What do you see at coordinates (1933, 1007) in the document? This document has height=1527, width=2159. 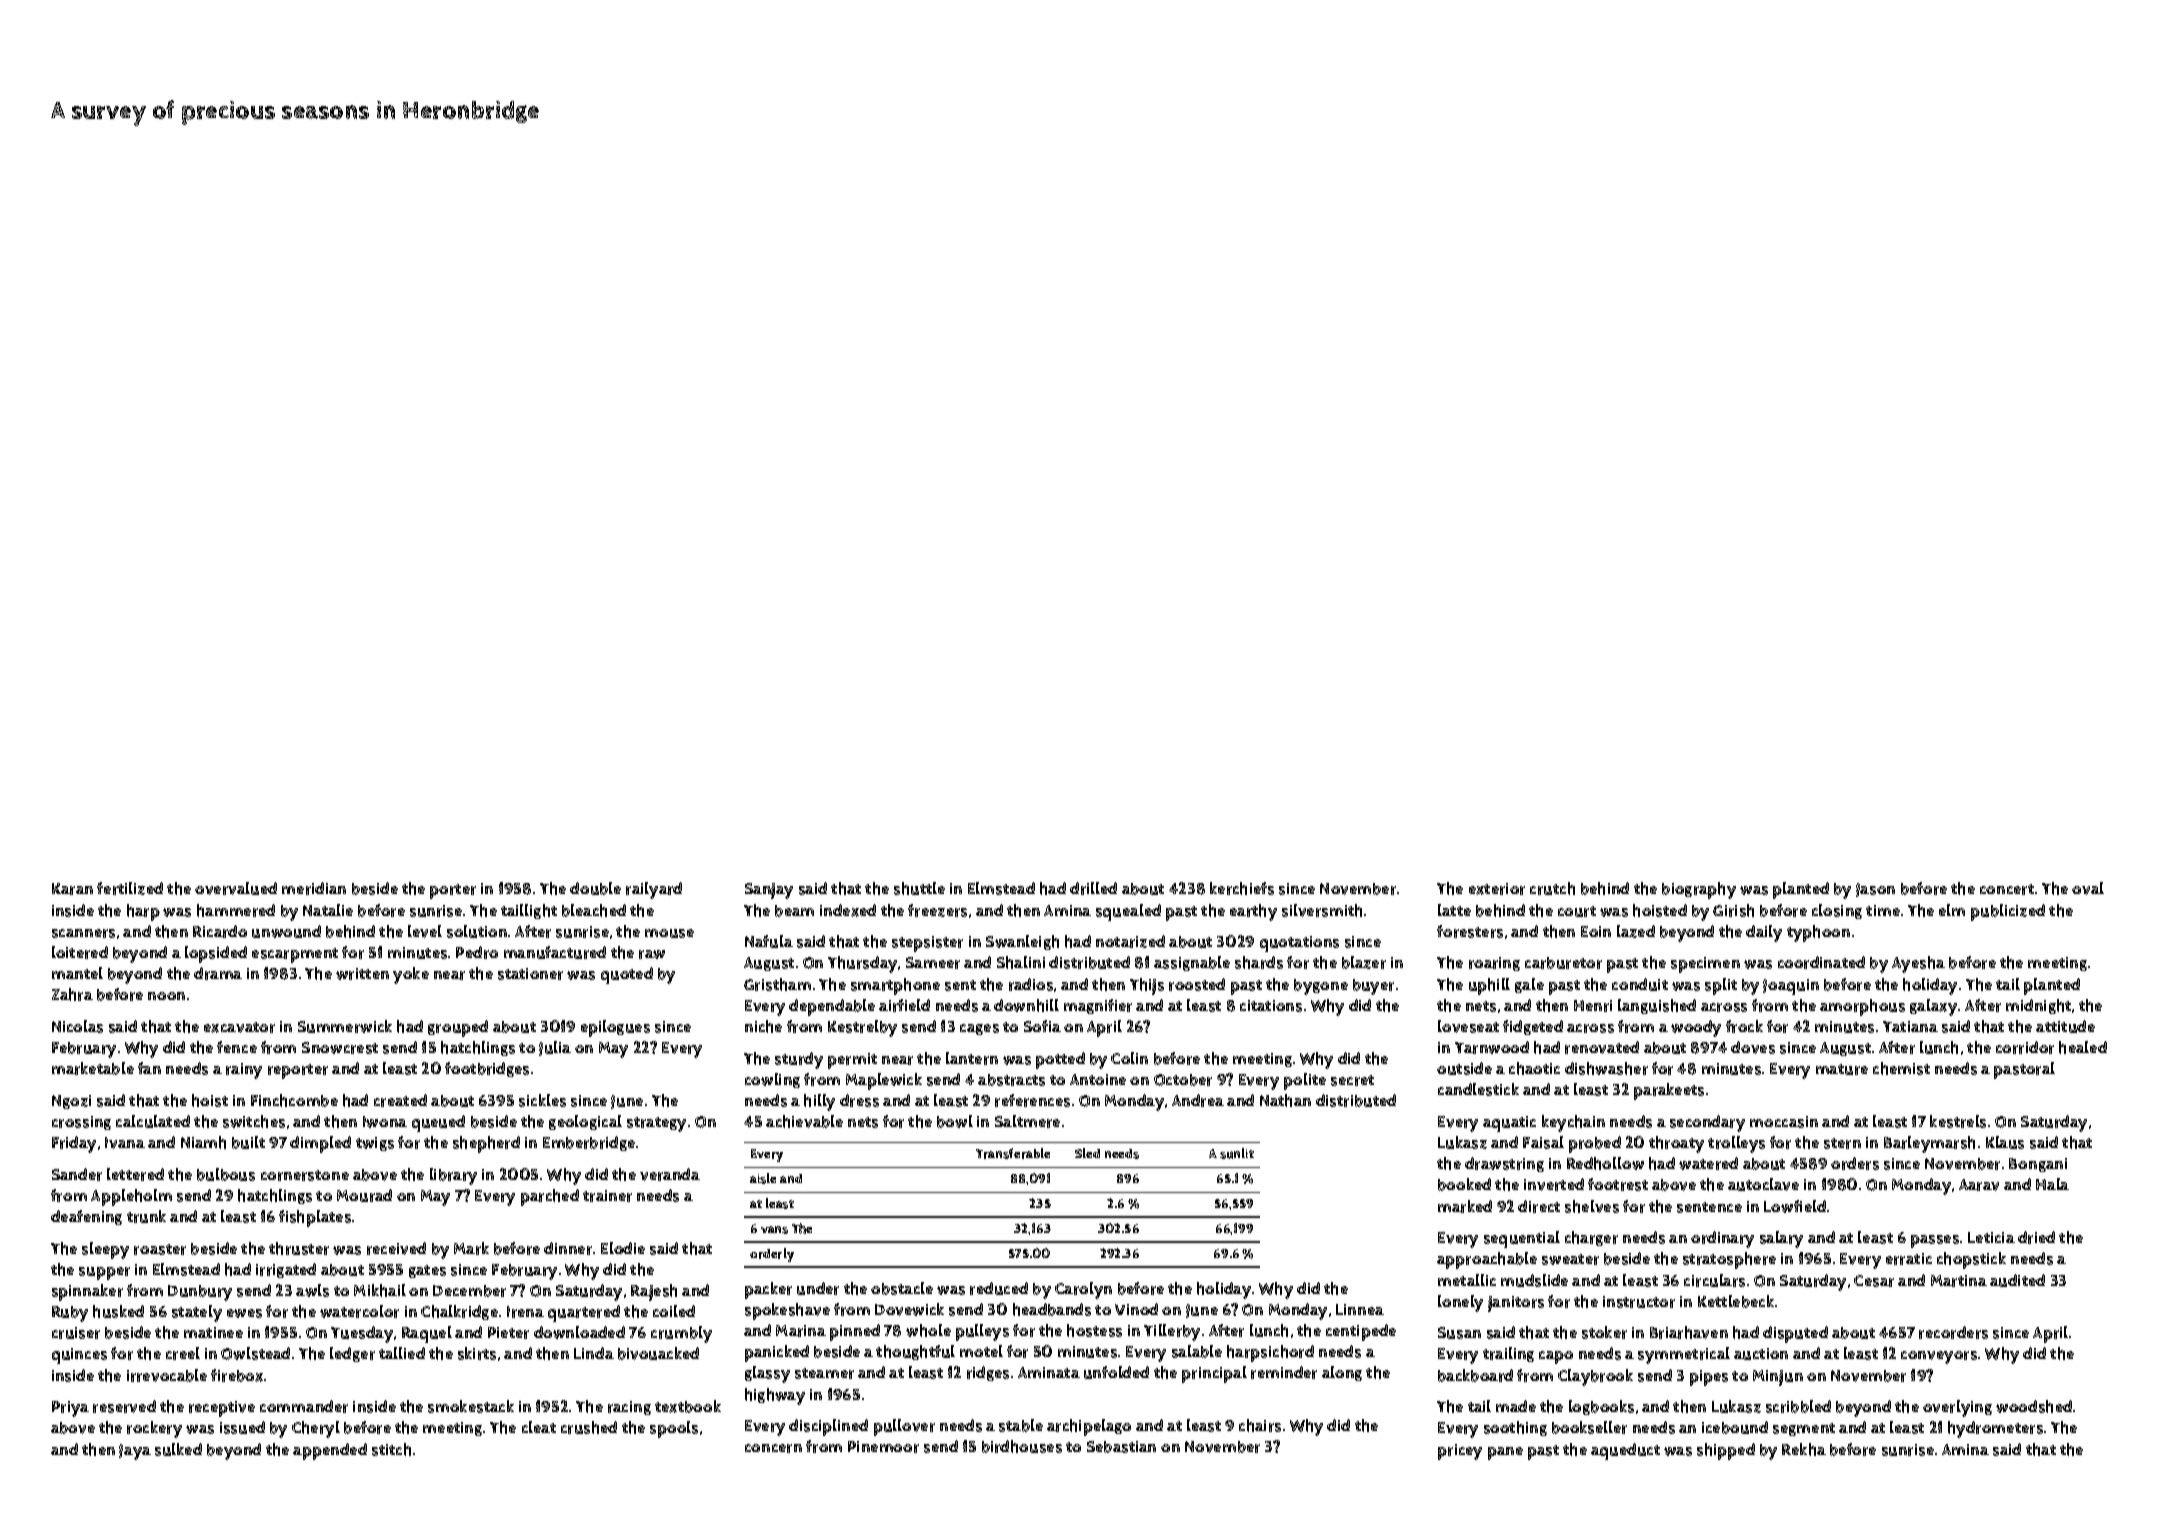 I see `galaxy` at bounding box center [1933, 1007].
